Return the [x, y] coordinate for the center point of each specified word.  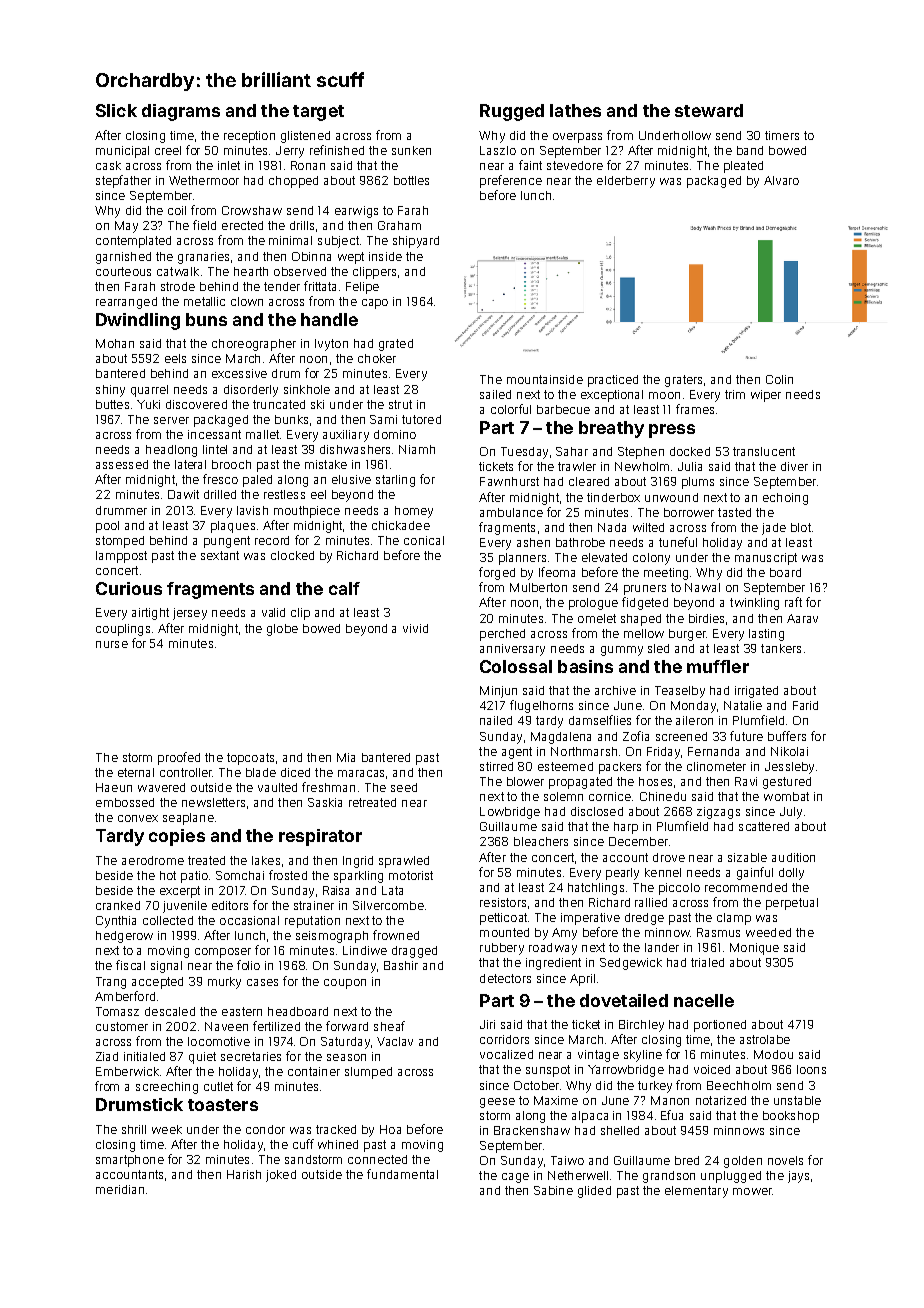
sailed [495, 394]
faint [530, 165]
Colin [779, 379]
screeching [167, 1088]
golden [743, 1162]
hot [168, 875]
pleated [743, 167]
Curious [129, 588]
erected [242, 225]
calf [344, 588]
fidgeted [645, 603]
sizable [747, 857]
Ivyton [331, 345]
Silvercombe [388, 905]
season [346, 1057]
